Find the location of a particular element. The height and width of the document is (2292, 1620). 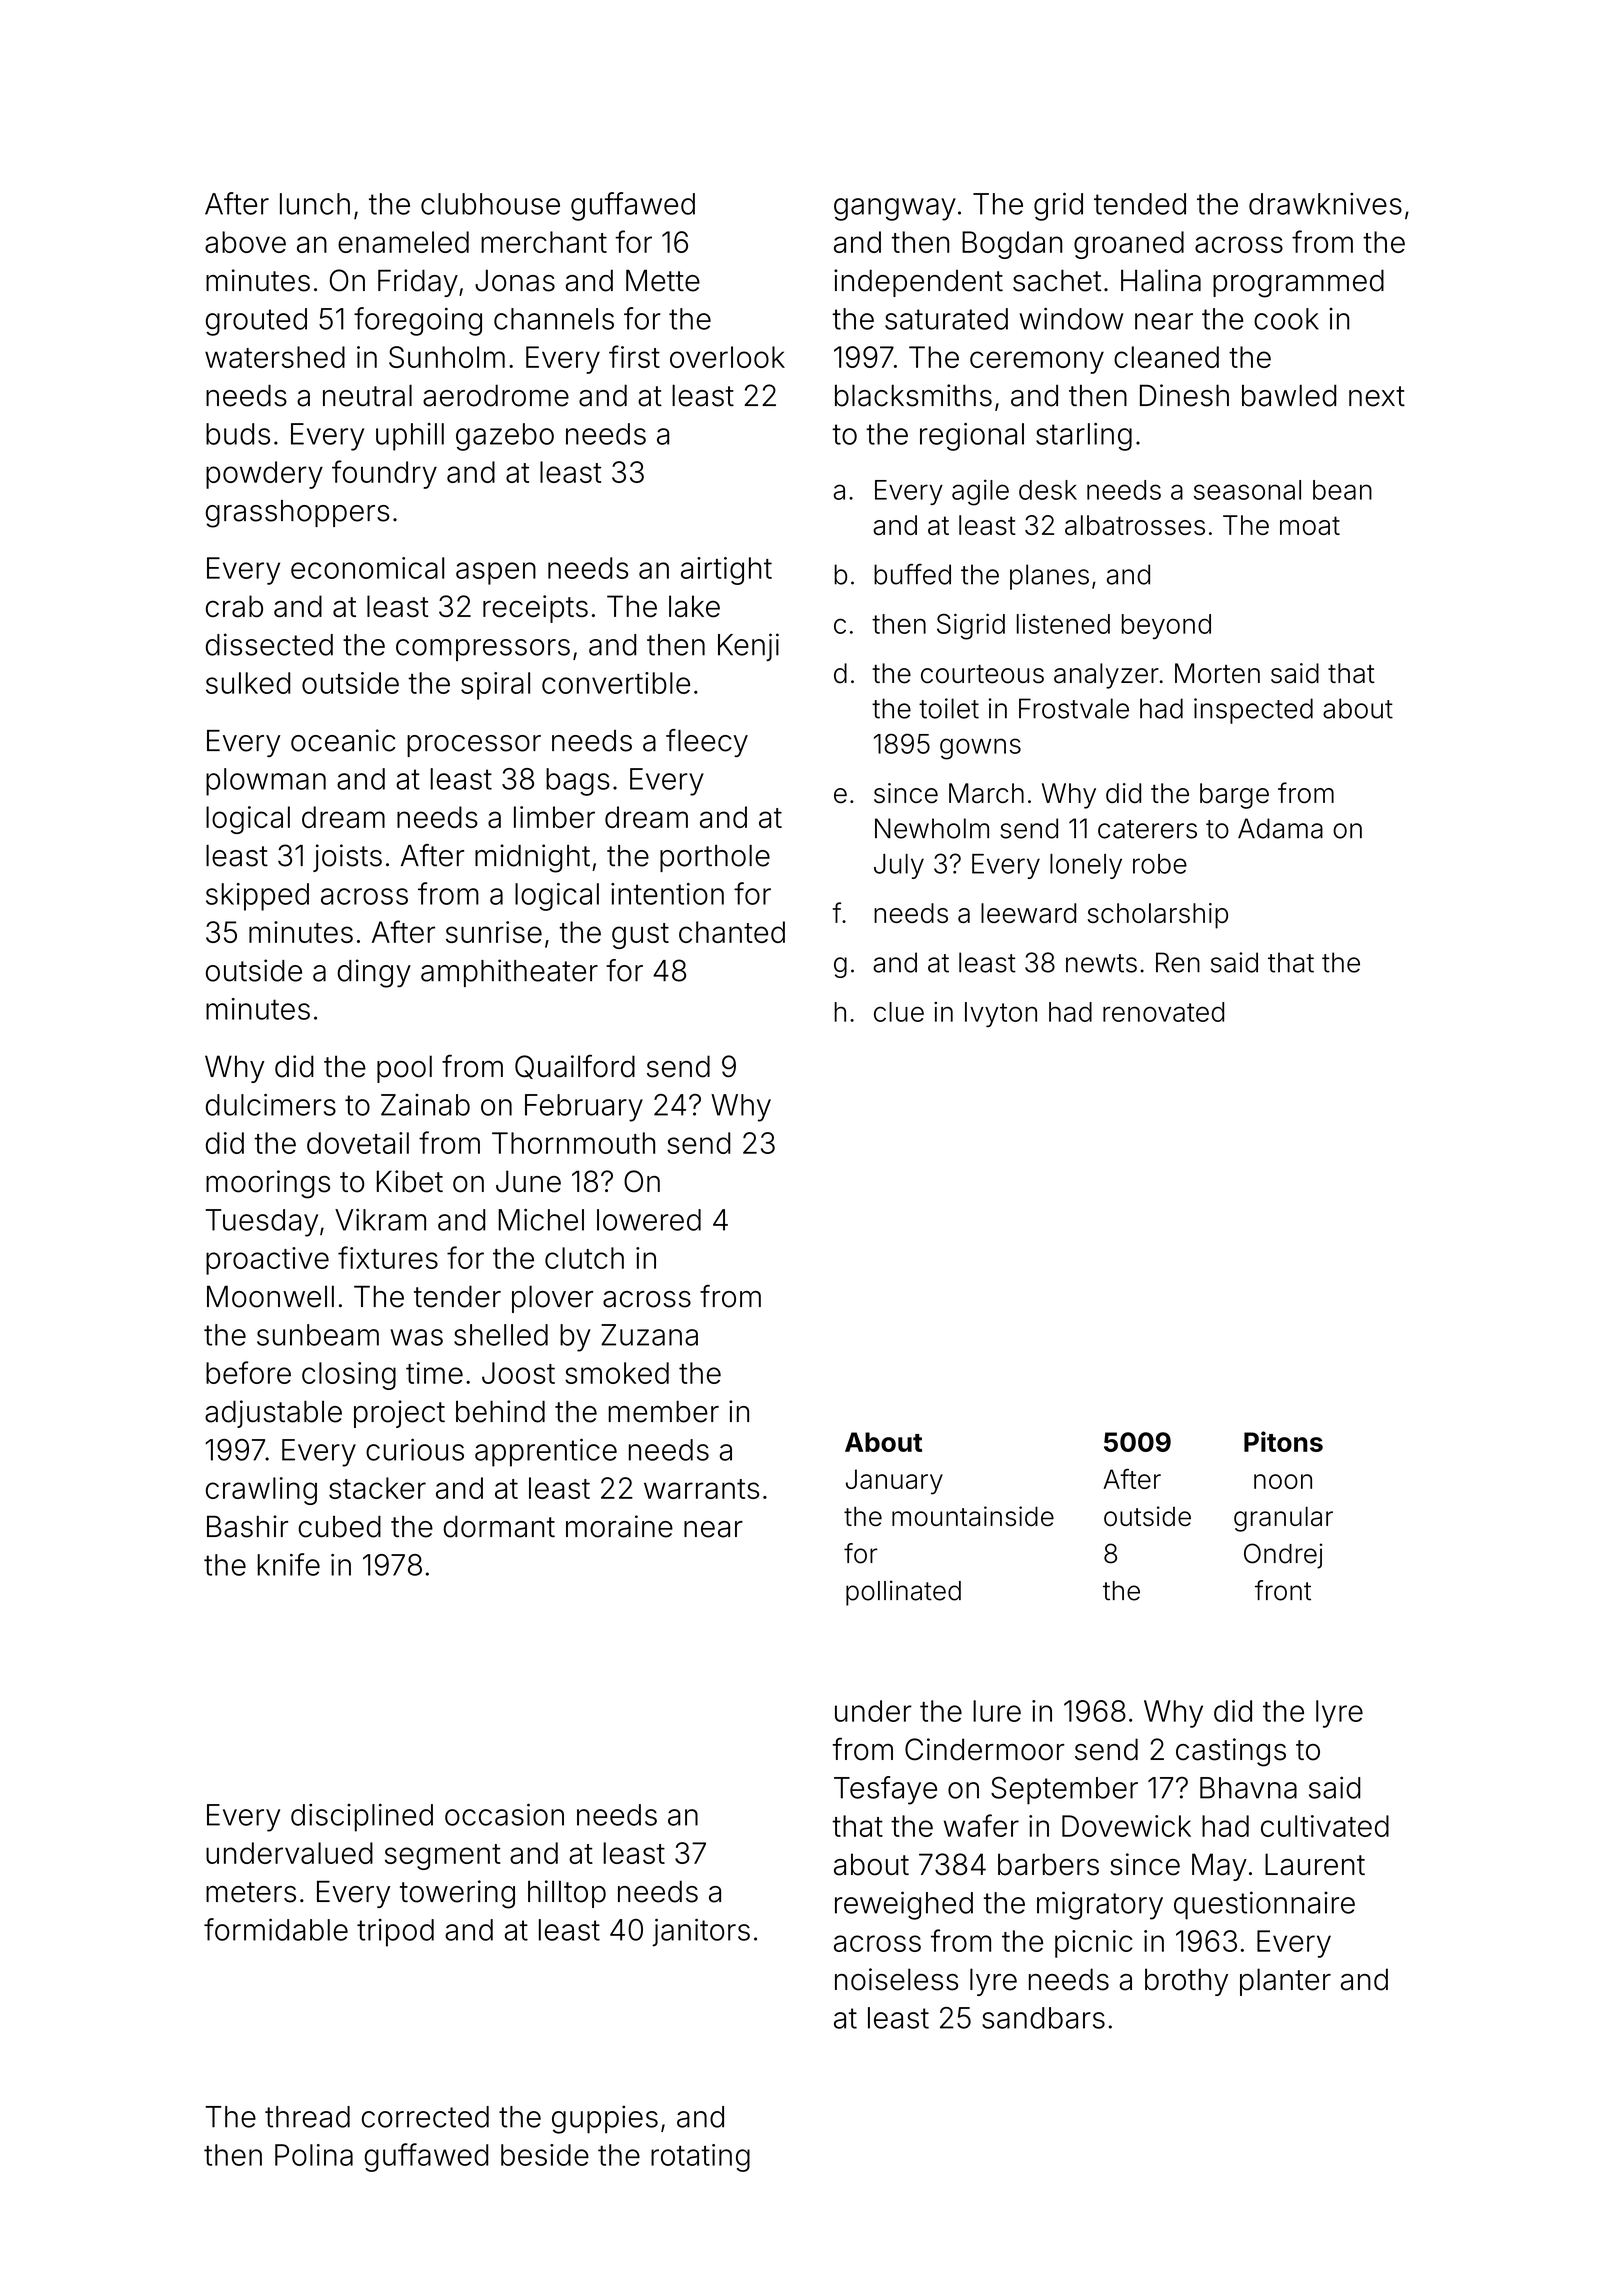

dingy is located at coordinates (374, 973).
